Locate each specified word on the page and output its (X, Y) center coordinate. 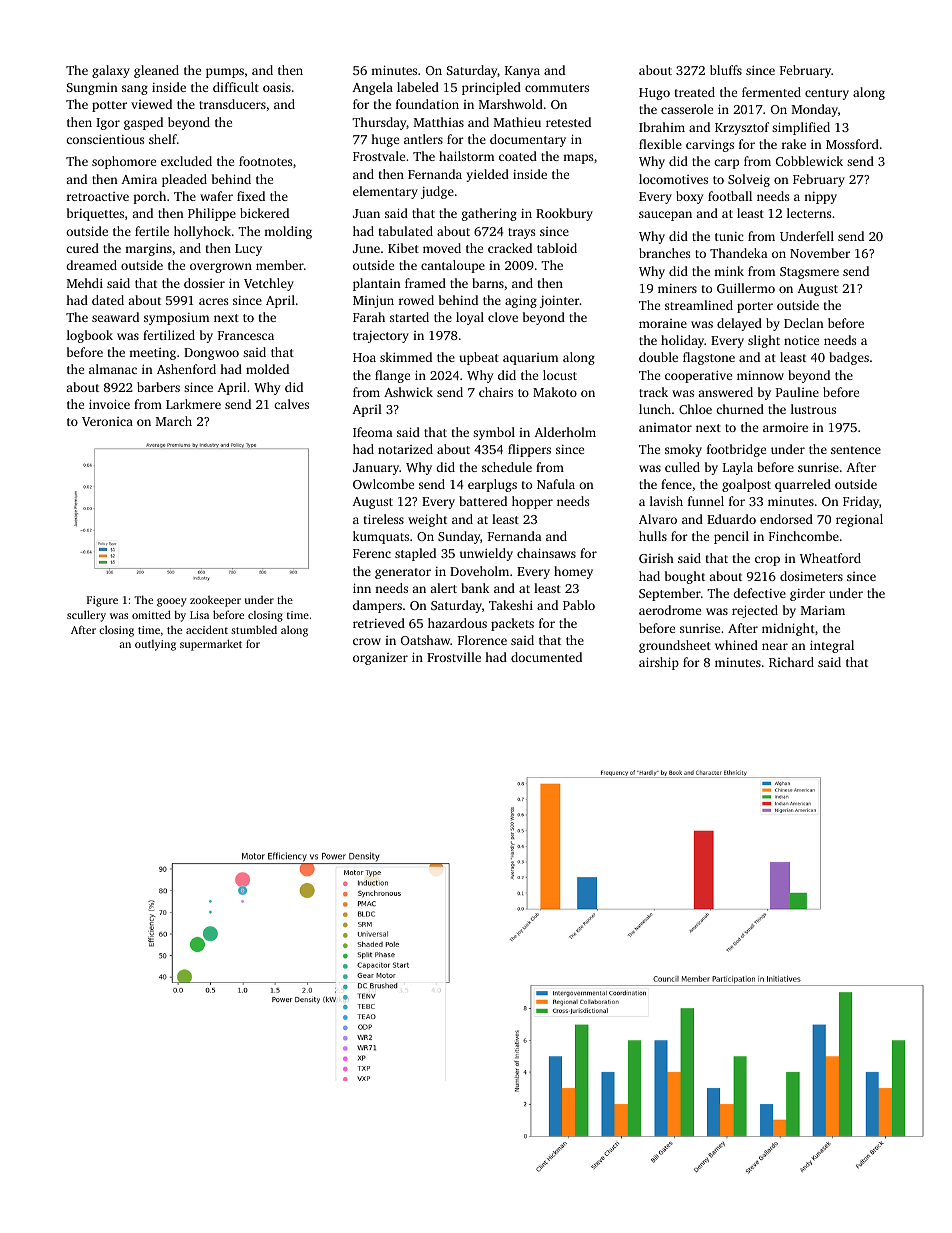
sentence (856, 450)
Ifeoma (373, 432)
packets (512, 624)
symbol (494, 433)
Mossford (852, 144)
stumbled (254, 629)
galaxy (111, 71)
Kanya (522, 72)
